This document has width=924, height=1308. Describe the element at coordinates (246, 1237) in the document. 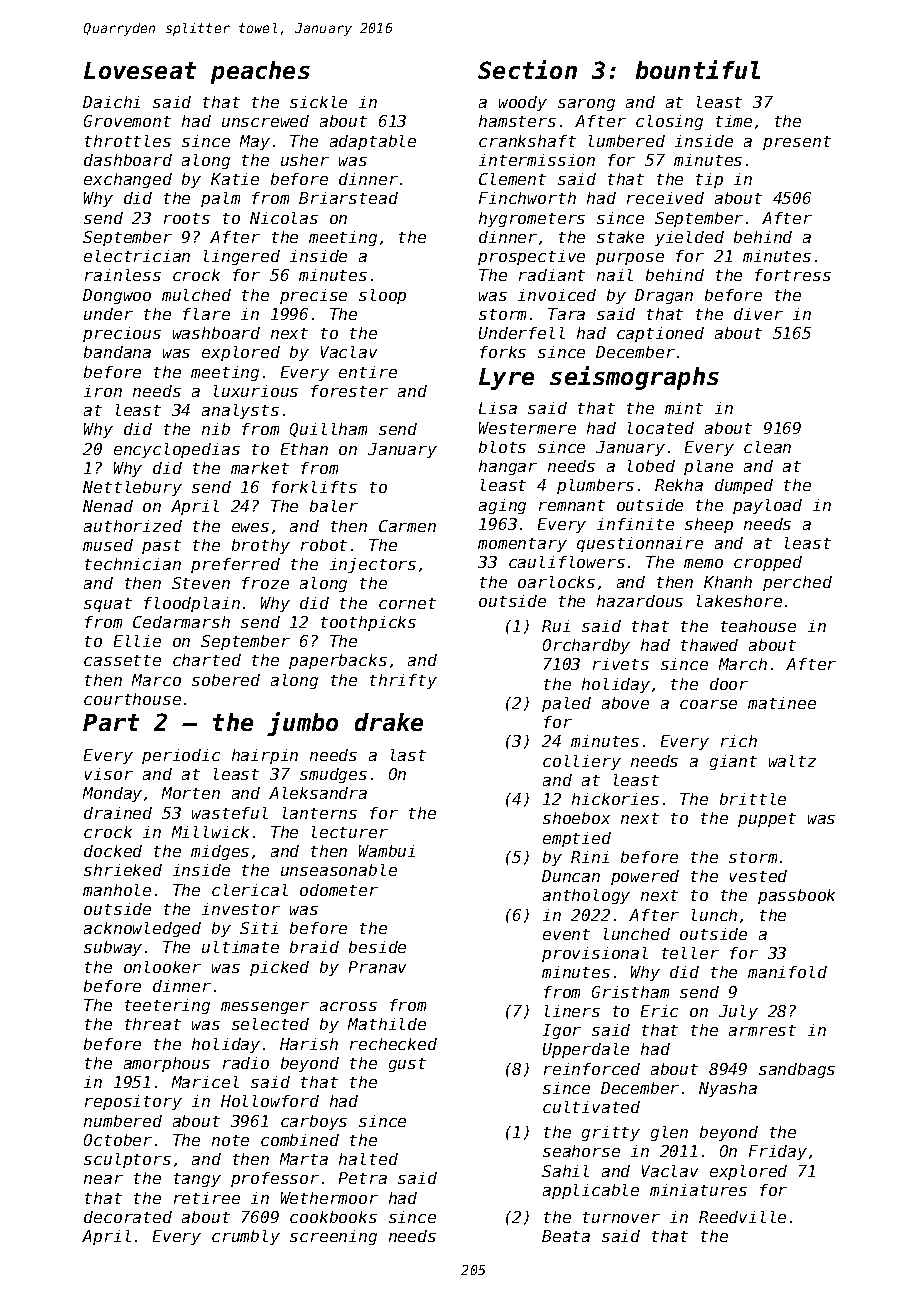

I see `crumbly` at that location.
